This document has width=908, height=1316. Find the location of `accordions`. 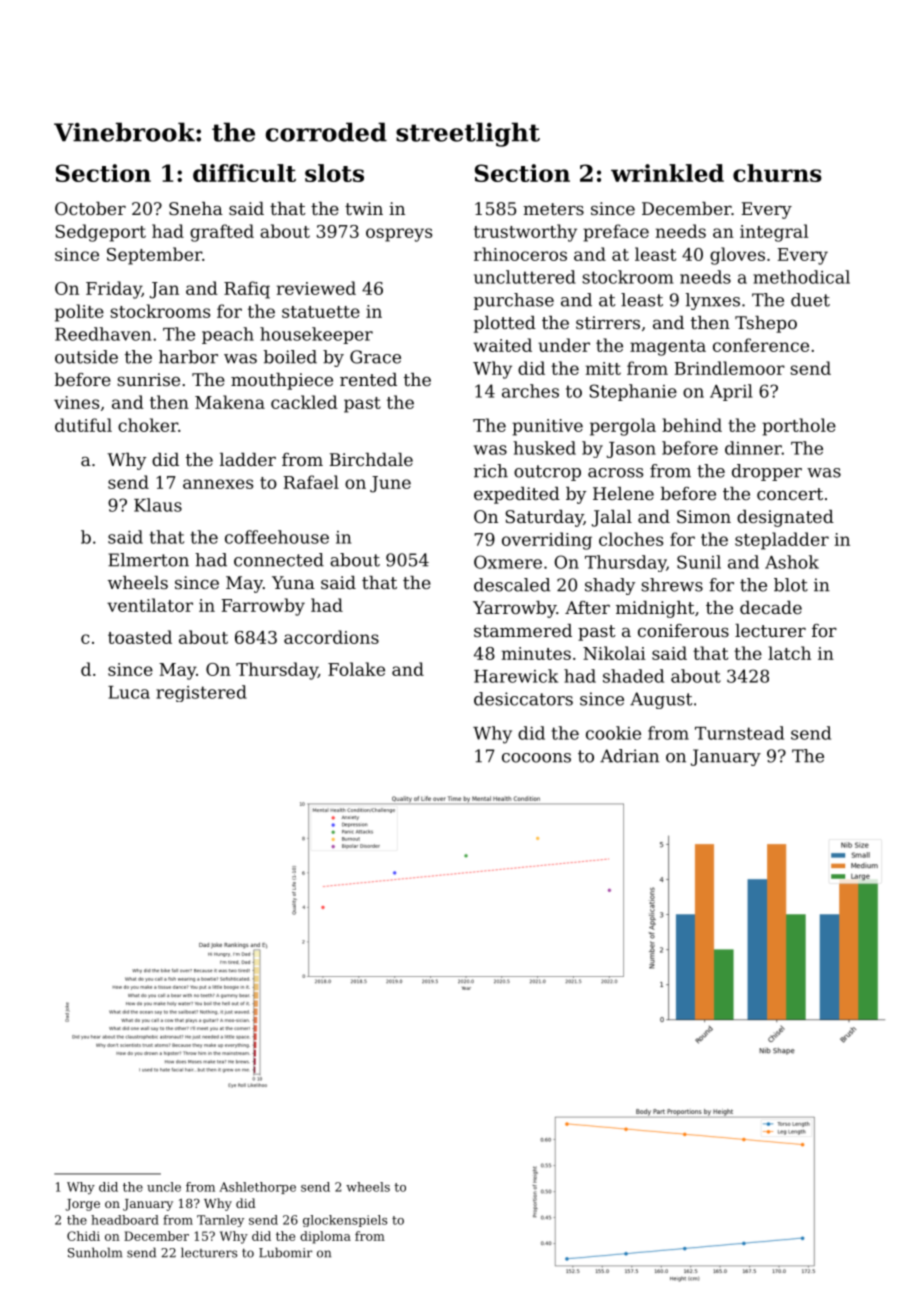

accordions is located at coordinates (331, 637).
